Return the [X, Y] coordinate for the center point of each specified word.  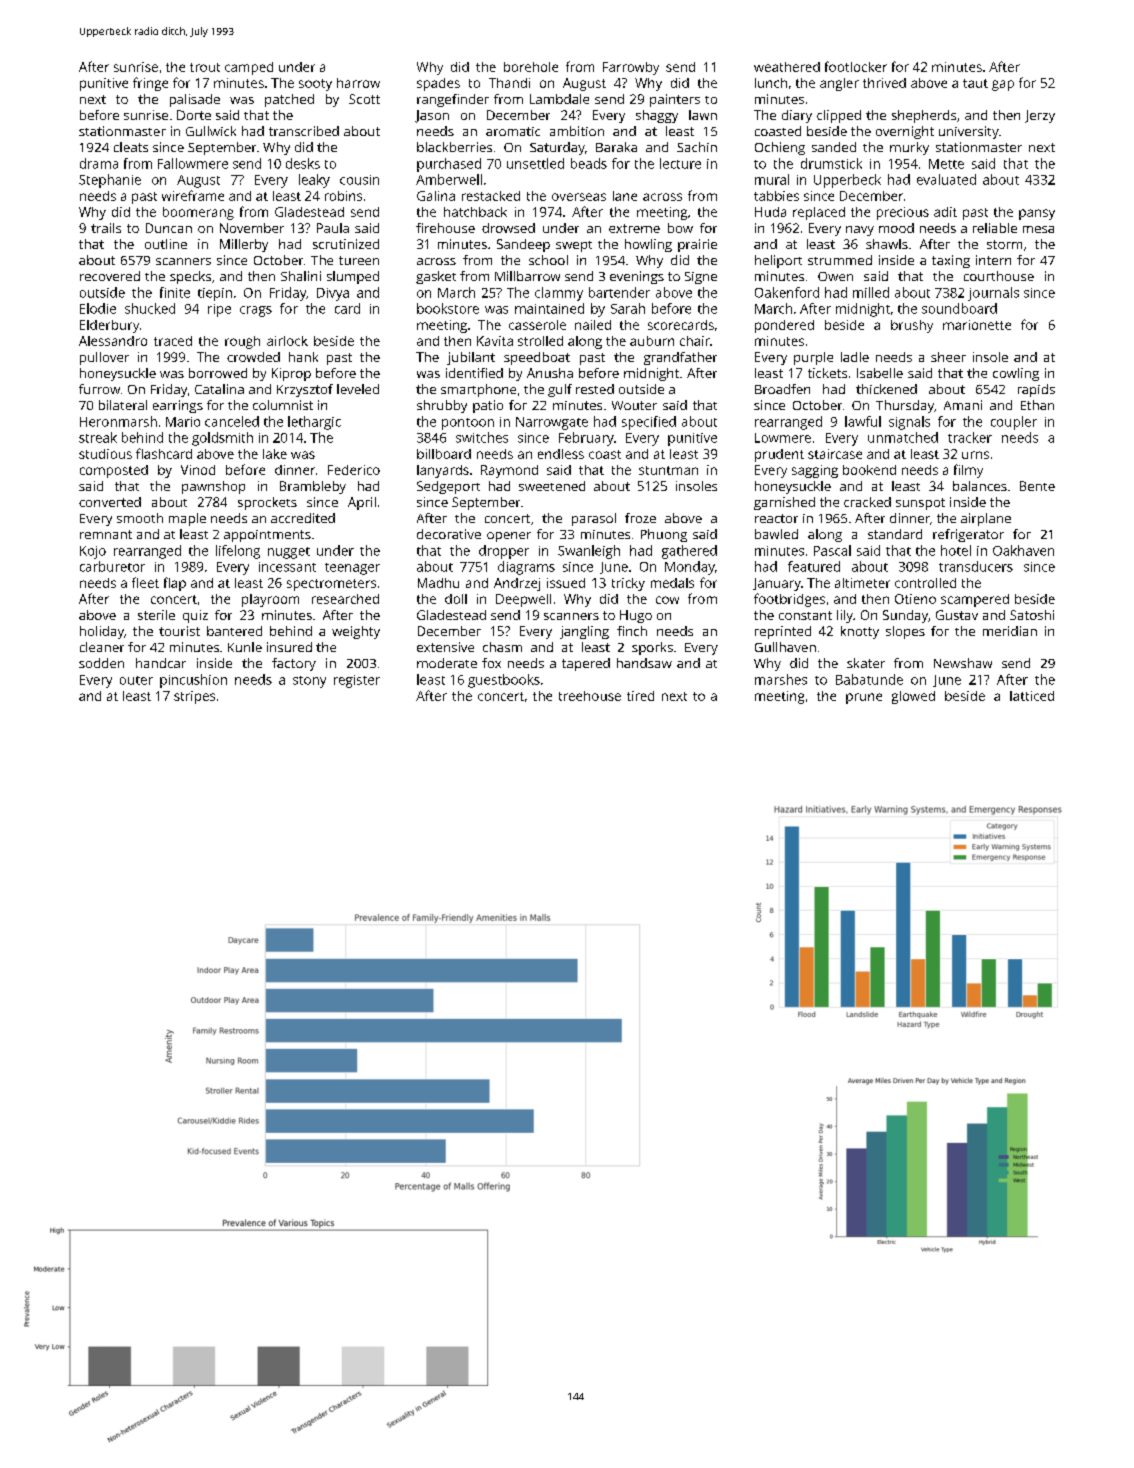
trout [205, 67]
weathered [787, 67]
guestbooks [504, 681]
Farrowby [631, 68]
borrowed [218, 373]
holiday [102, 632]
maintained [549, 308]
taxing [951, 261]
